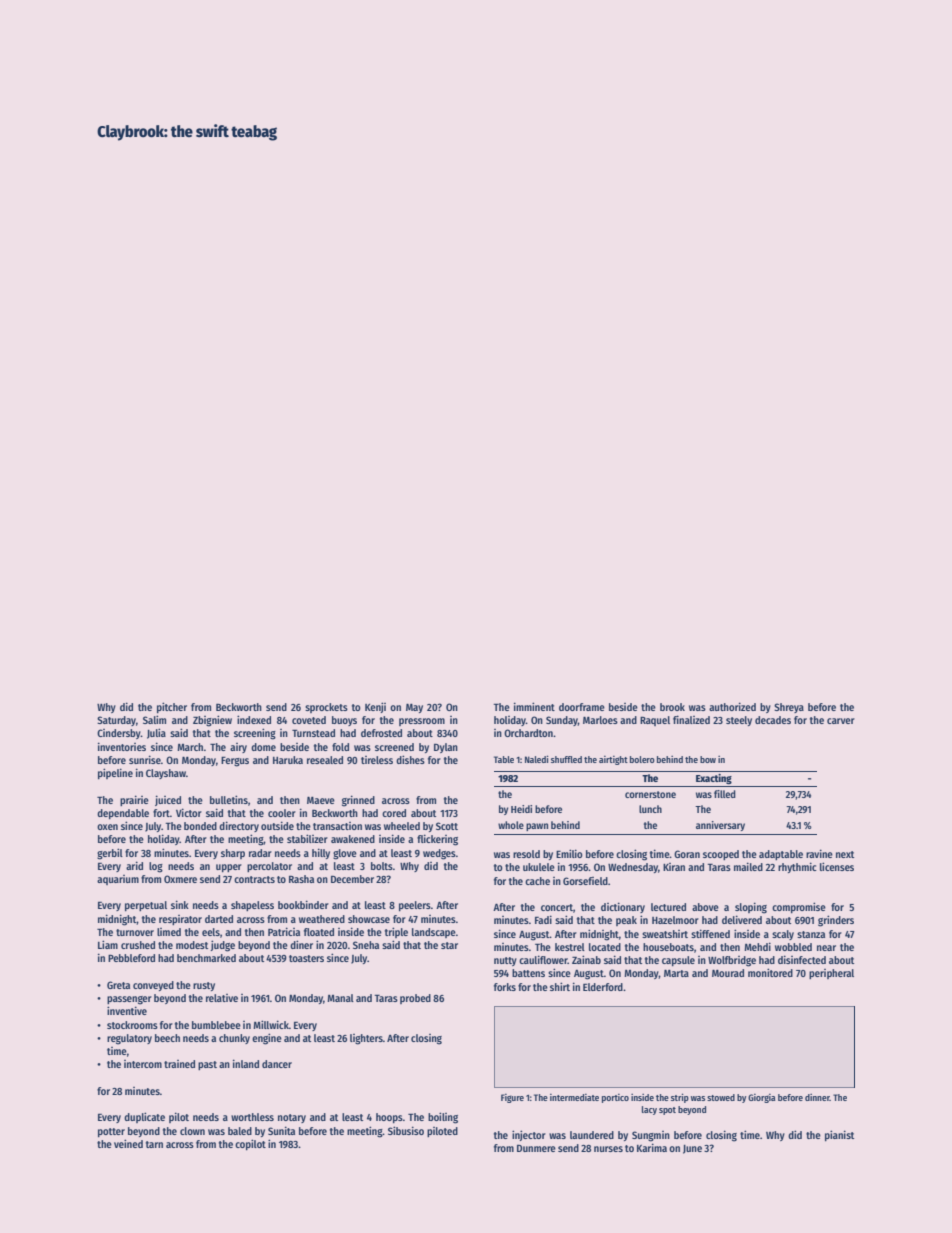  I want to click on authorized, so click(732, 706).
